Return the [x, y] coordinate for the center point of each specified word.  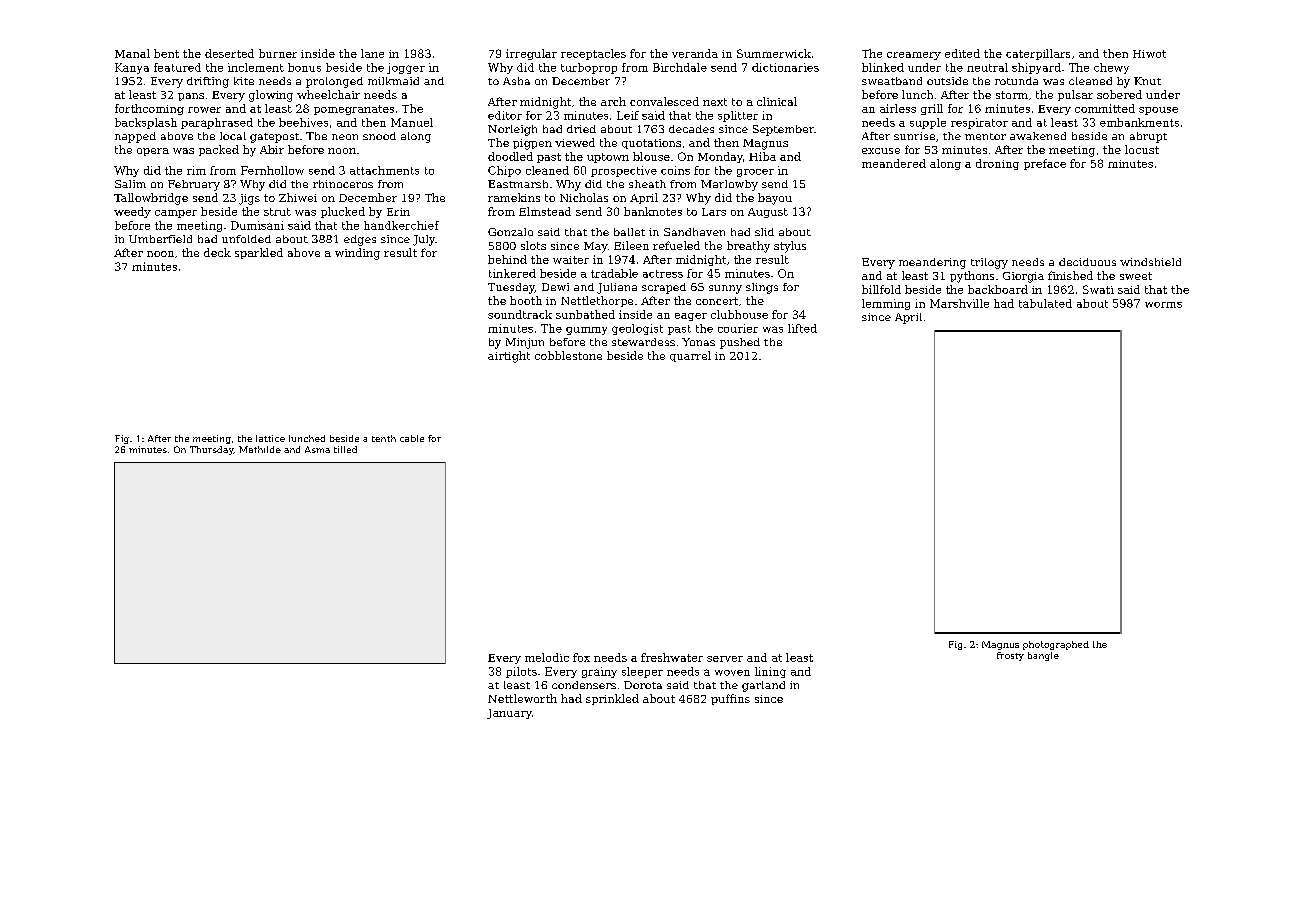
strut [277, 212]
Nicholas [584, 197]
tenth [384, 438]
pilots [521, 672]
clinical [777, 101]
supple [928, 123]
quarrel [690, 356]
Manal [132, 53]
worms [1163, 305]
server [725, 659]
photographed [1056, 645]
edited [962, 53]
